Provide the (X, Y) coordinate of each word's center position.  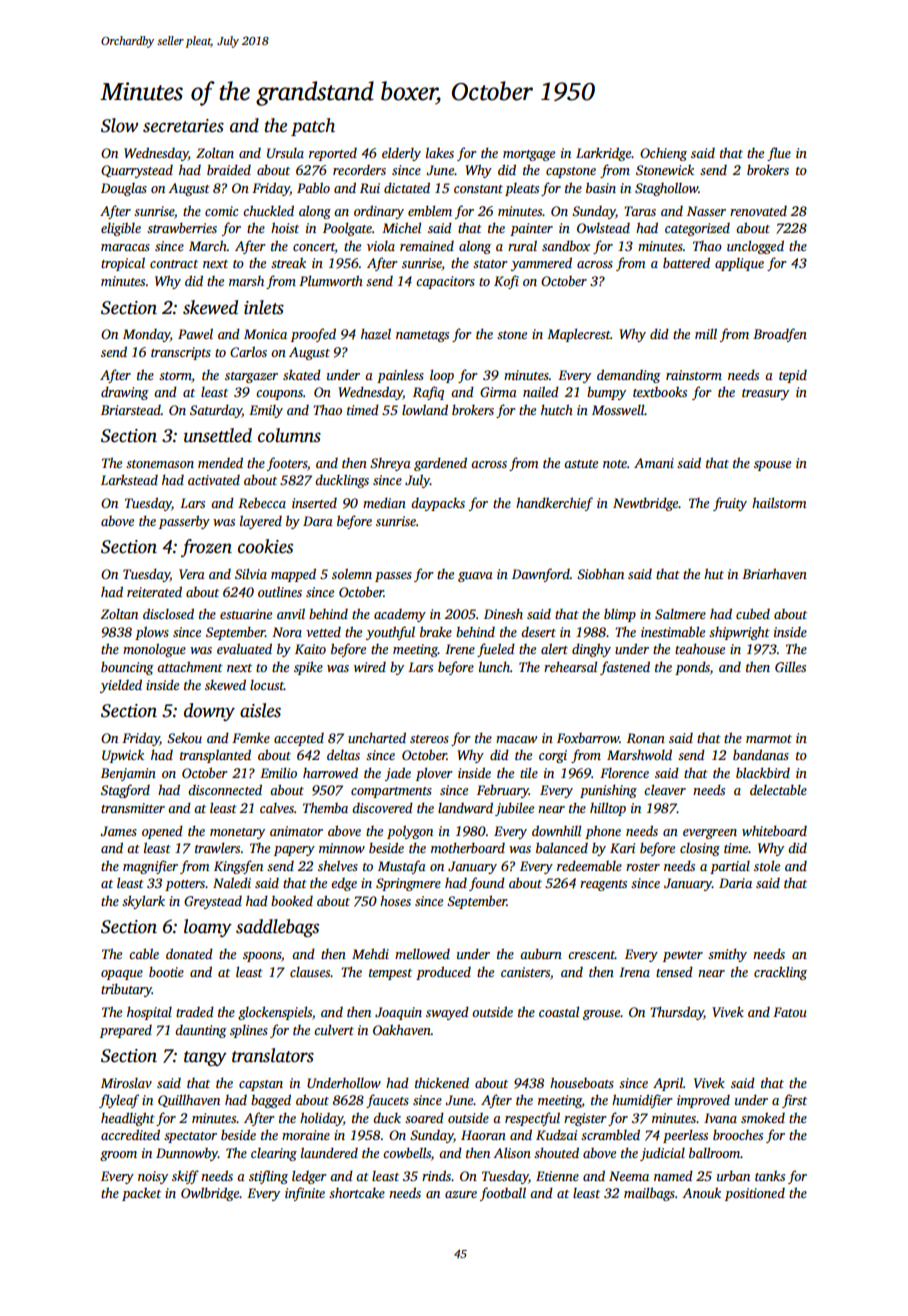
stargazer (251, 377)
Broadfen (780, 335)
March (208, 245)
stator (490, 264)
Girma (498, 392)
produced (443, 973)
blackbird (763, 772)
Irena (634, 972)
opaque (122, 975)
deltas (343, 754)
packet (141, 1194)
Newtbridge (646, 504)
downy (209, 712)
